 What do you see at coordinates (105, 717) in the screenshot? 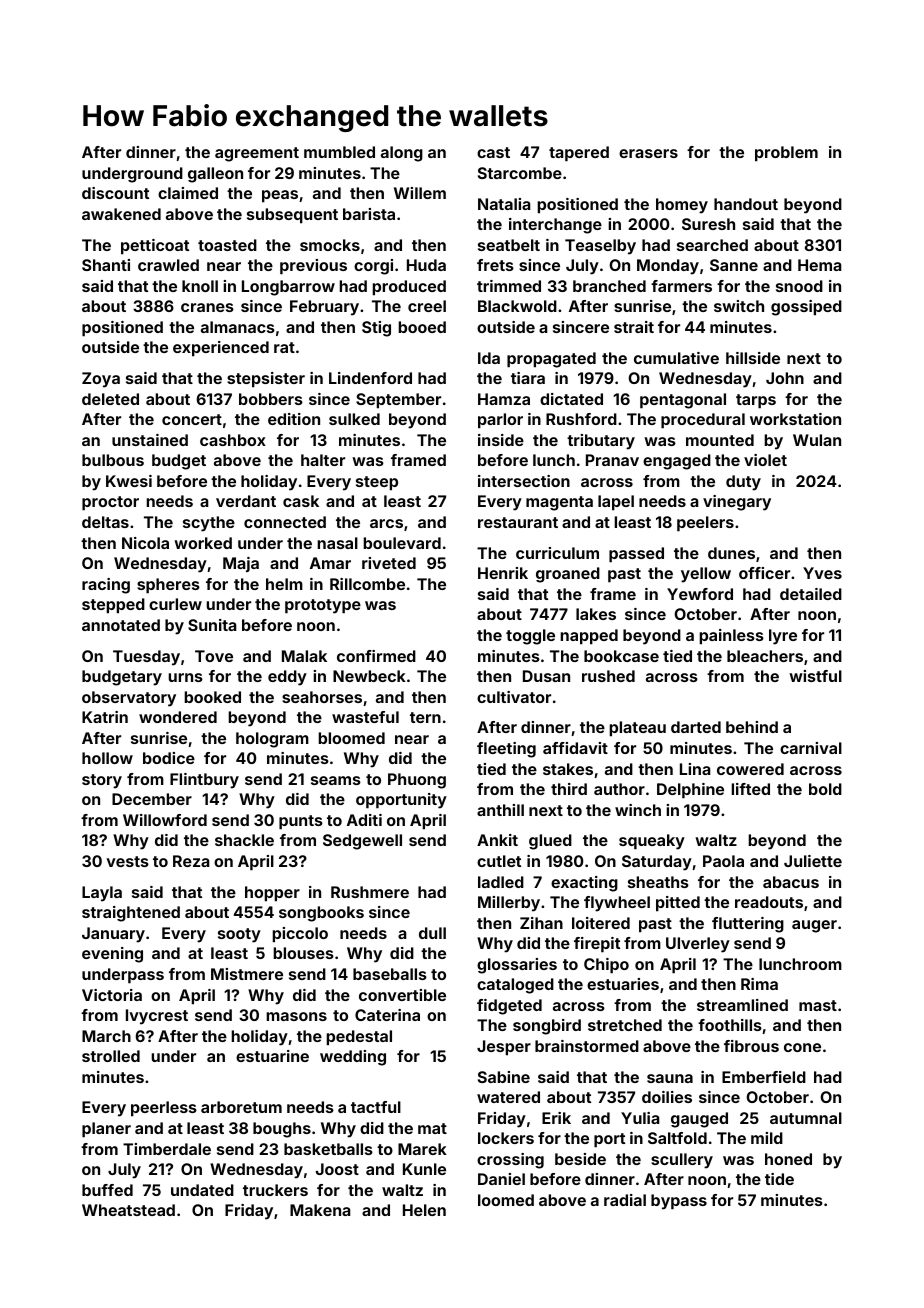
I see `Katrin` at bounding box center [105, 717].
